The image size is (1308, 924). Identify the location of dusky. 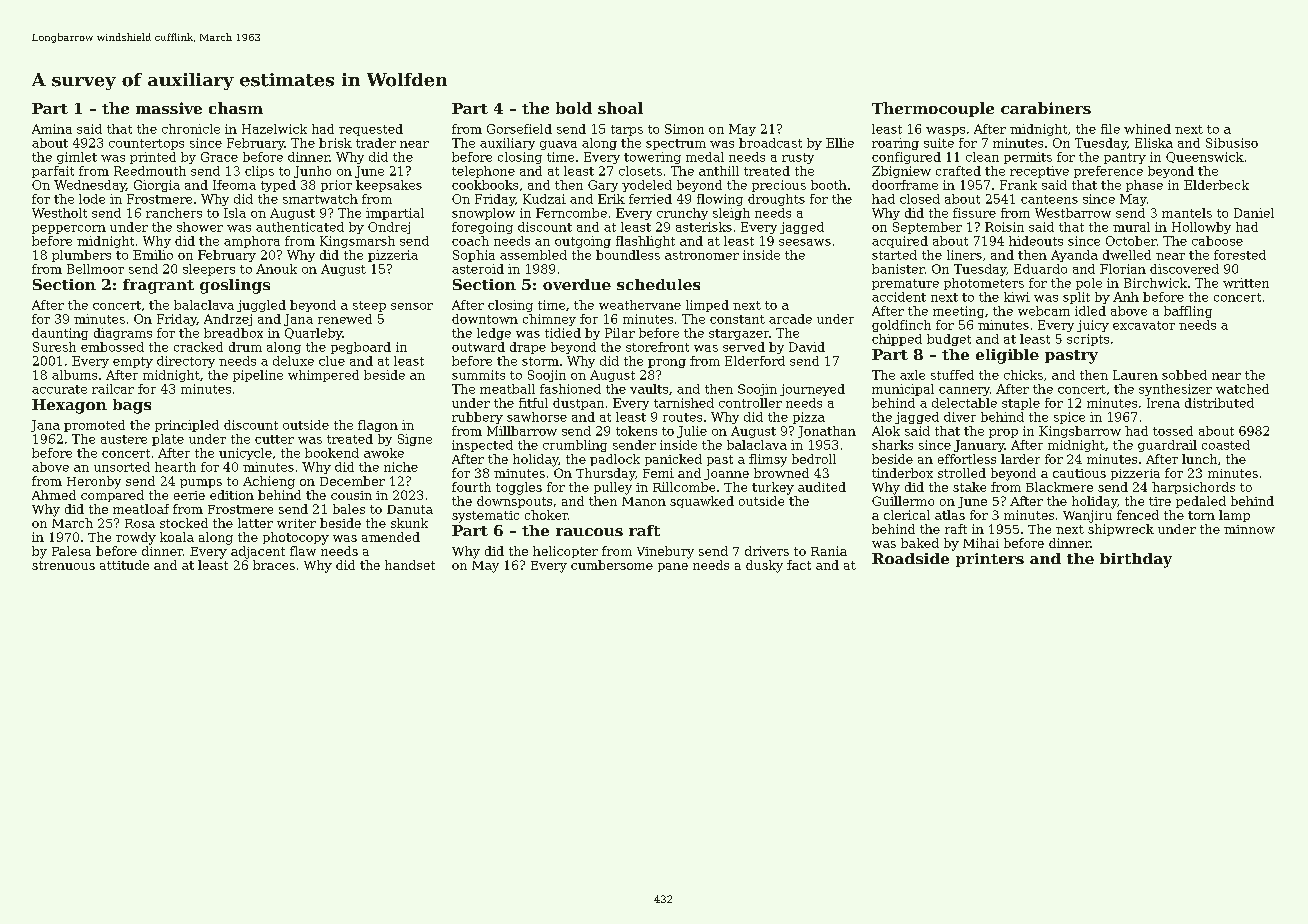
(764, 566).
